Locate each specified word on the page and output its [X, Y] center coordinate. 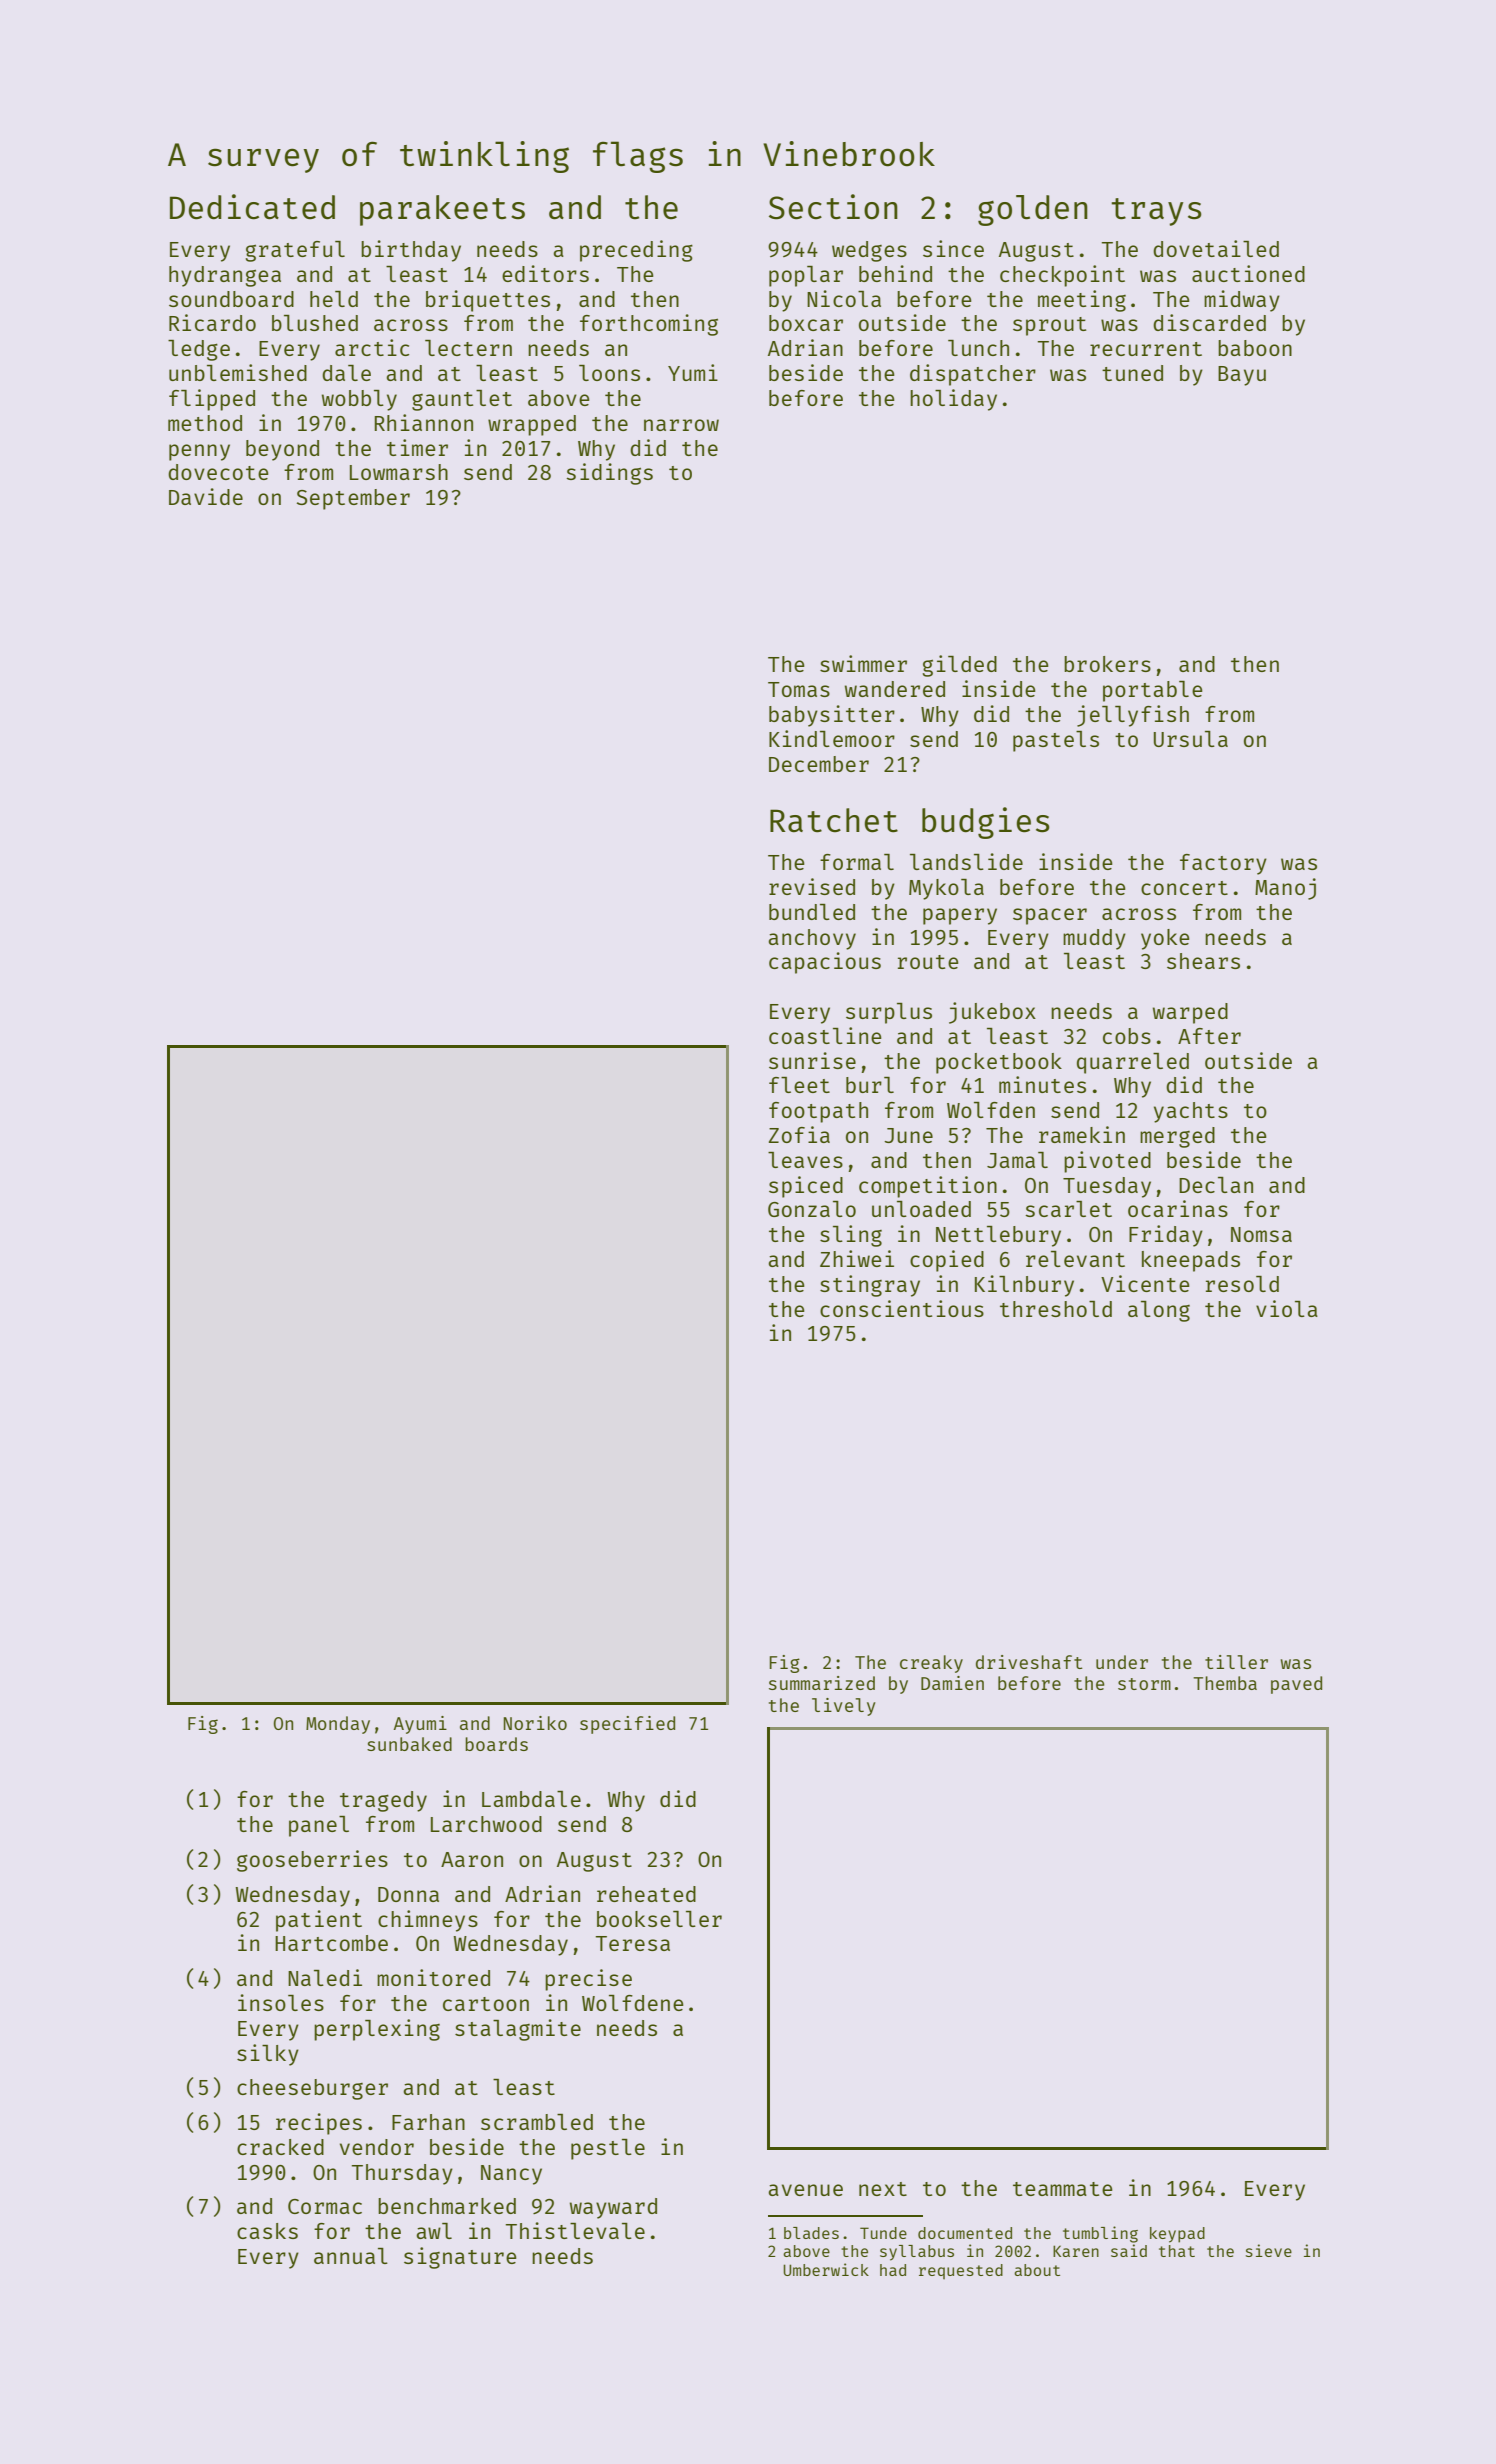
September [353, 499]
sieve [1269, 2250]
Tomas [799, 689]
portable [1153, 691]
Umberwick [826, 2269]
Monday [338, 1725]
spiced [806, 1187]
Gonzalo [812, 1209]
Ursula [1191, 739]
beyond [282, 450]
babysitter [832, 716]
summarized [822, 1683]
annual [351, 2256]
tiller [1236, 1662]
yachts [1191, 1112]
